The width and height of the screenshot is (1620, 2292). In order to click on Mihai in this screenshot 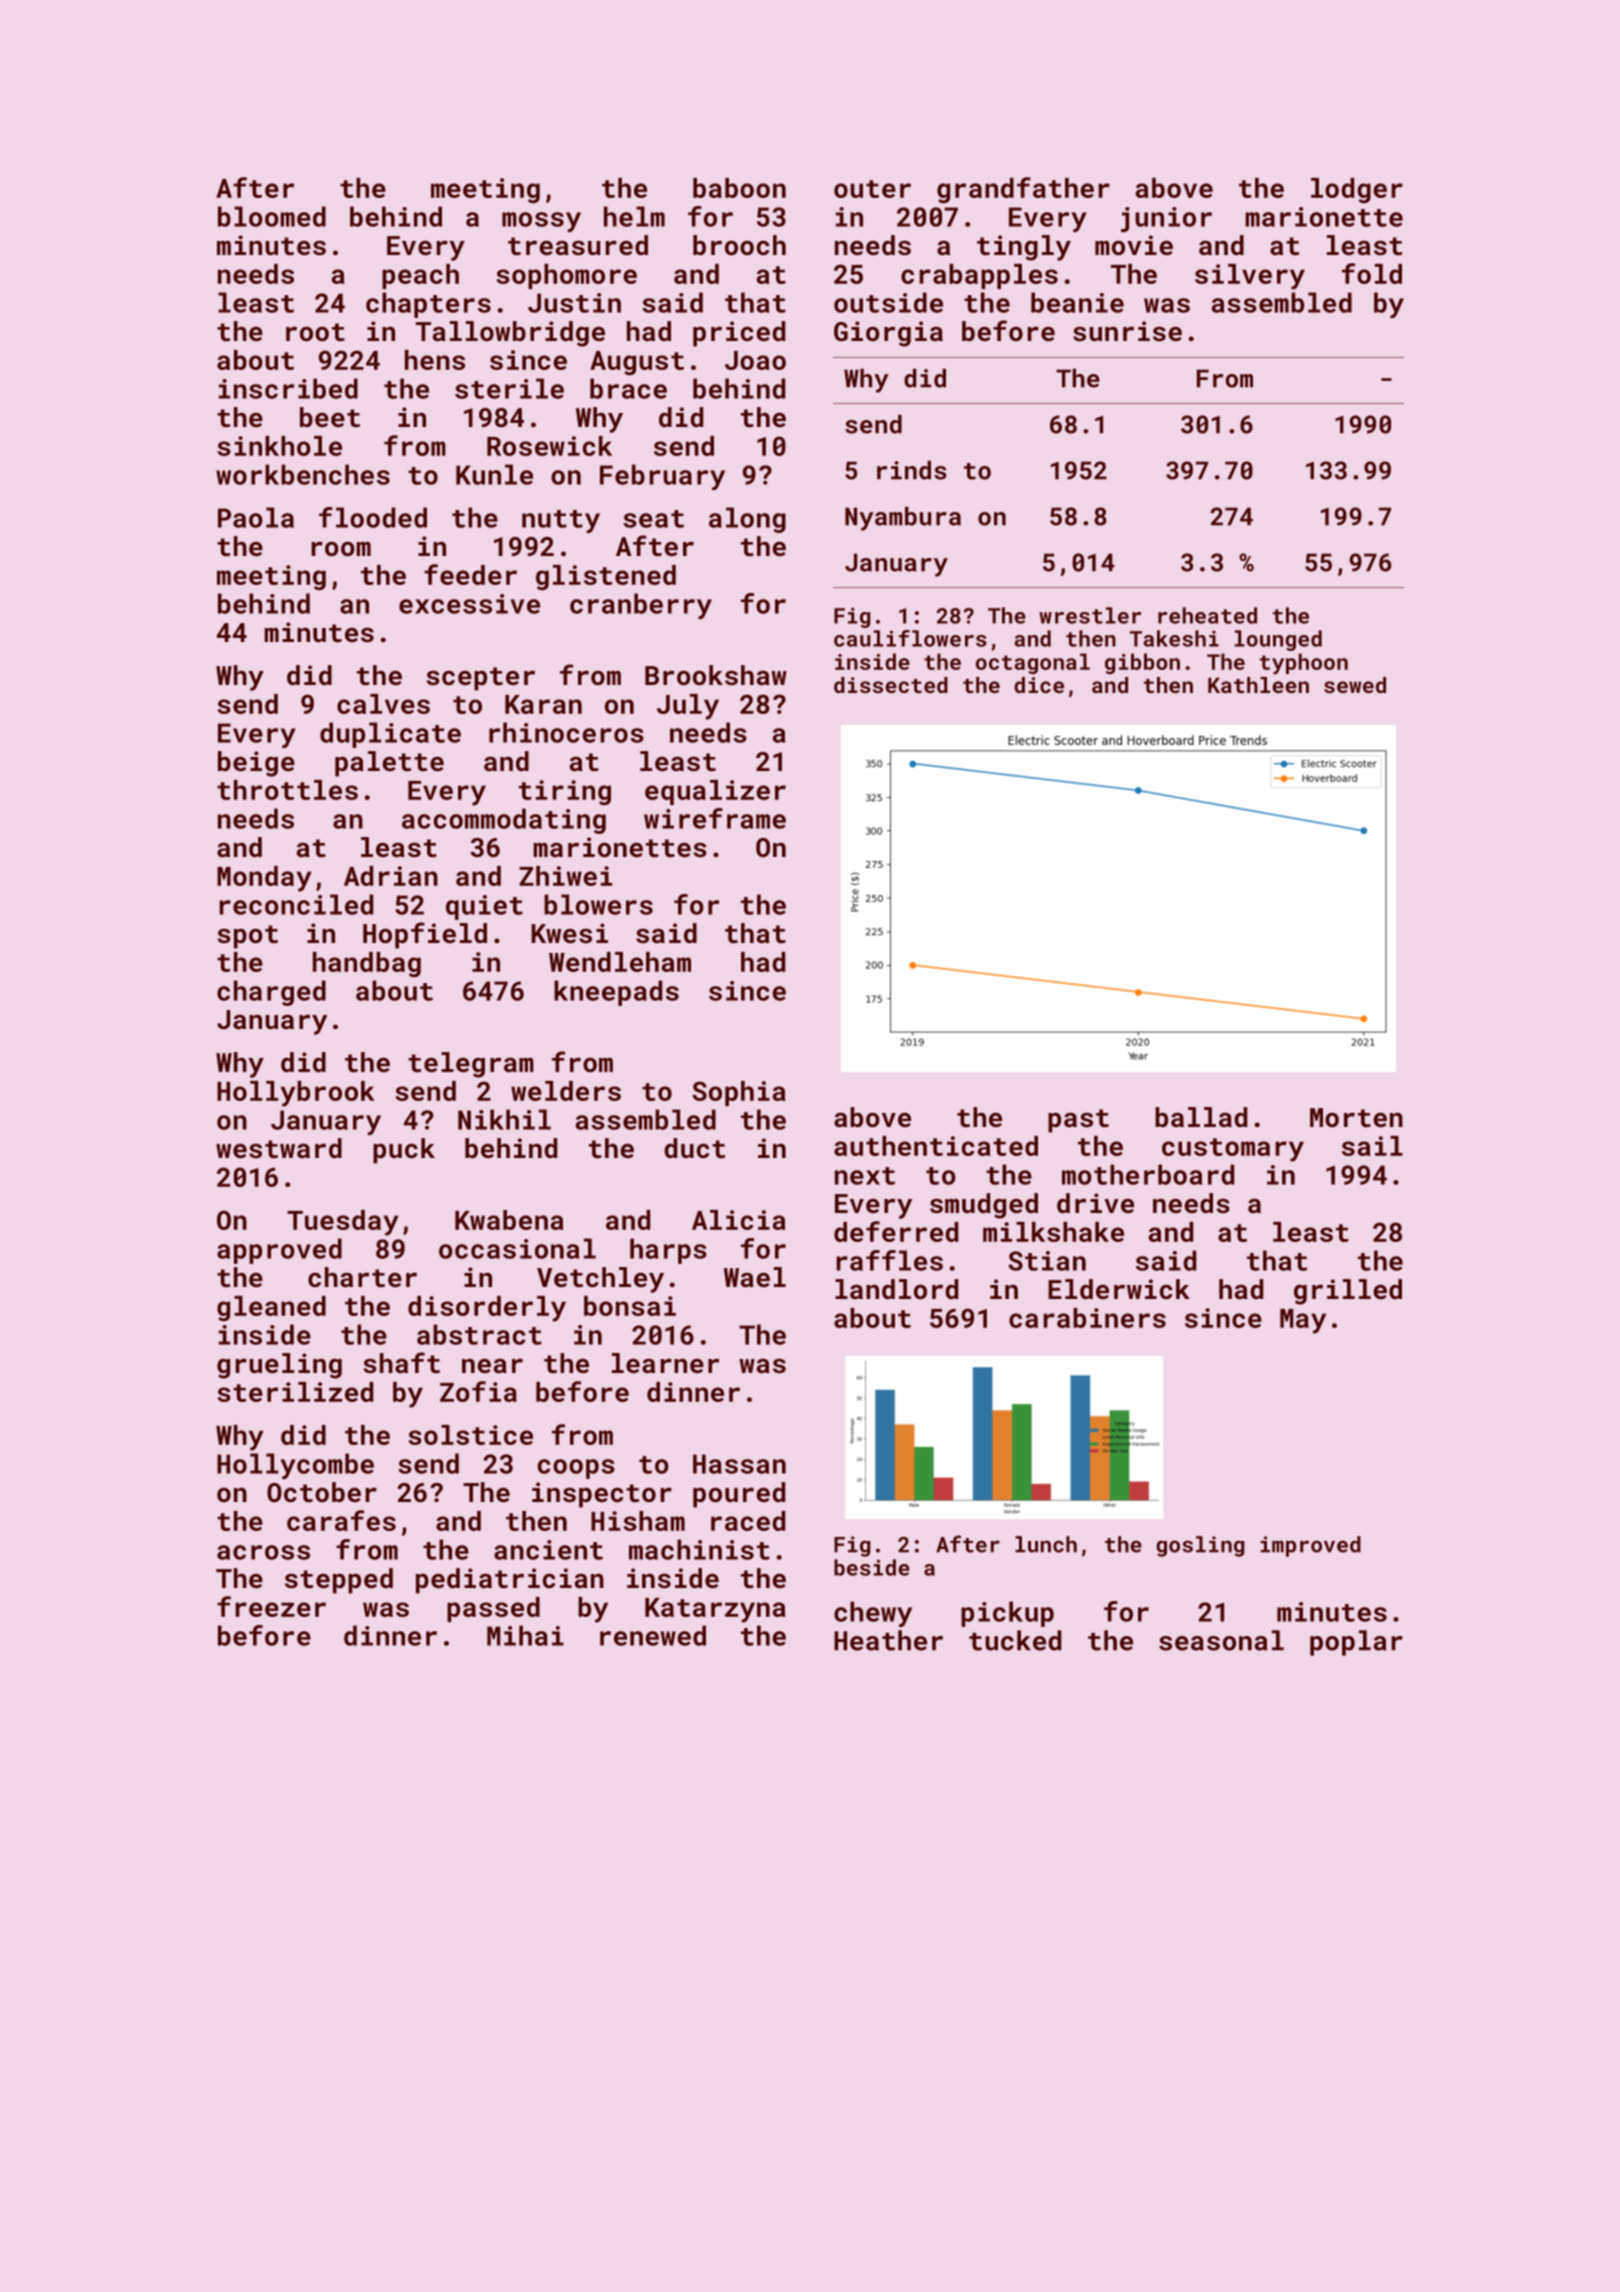, I will do `click(525, 1635)`.
